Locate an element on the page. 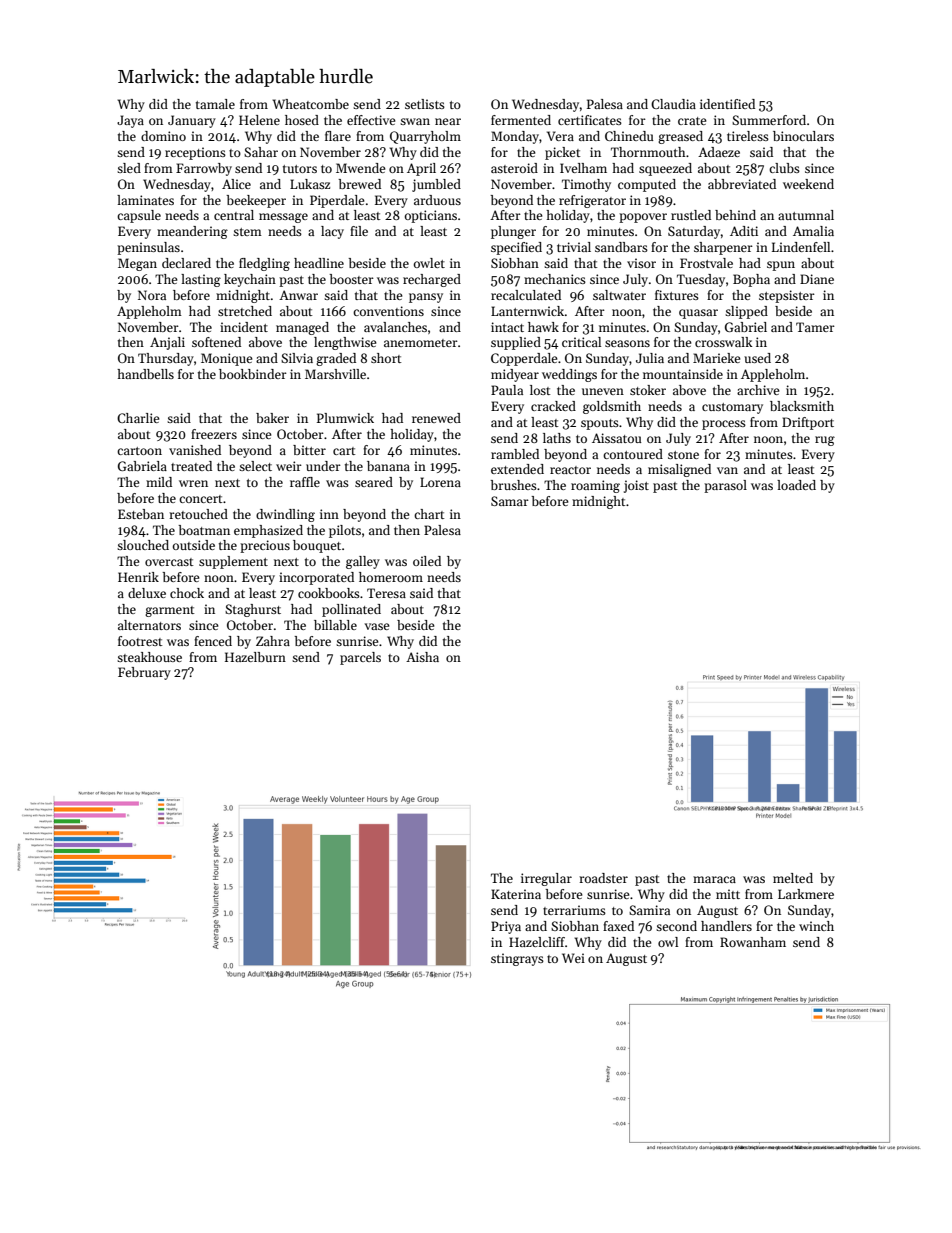  tamale is located at coordinates (215, 104).
